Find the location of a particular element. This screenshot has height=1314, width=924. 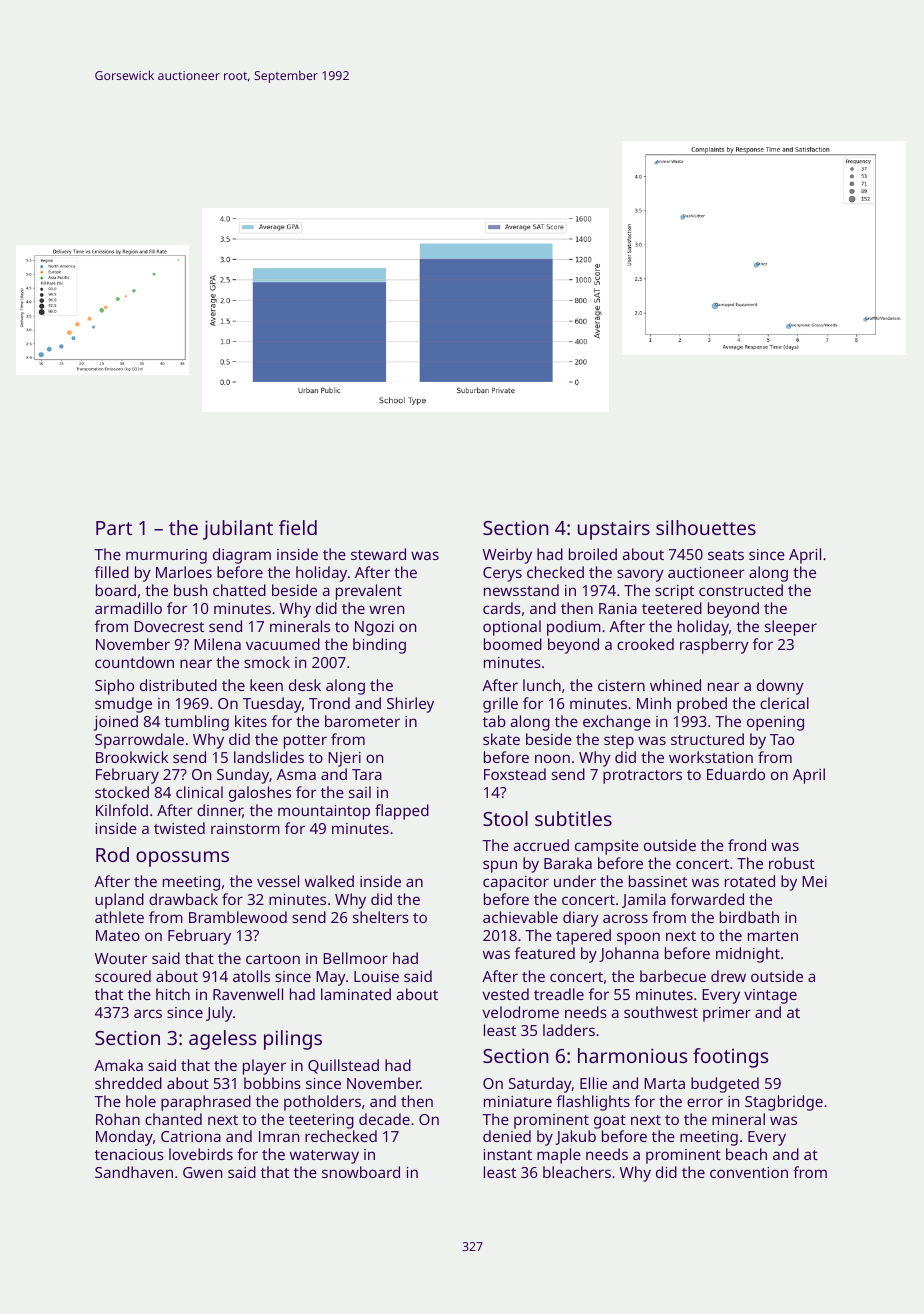

boomed is located at coordinates (513, 644).
